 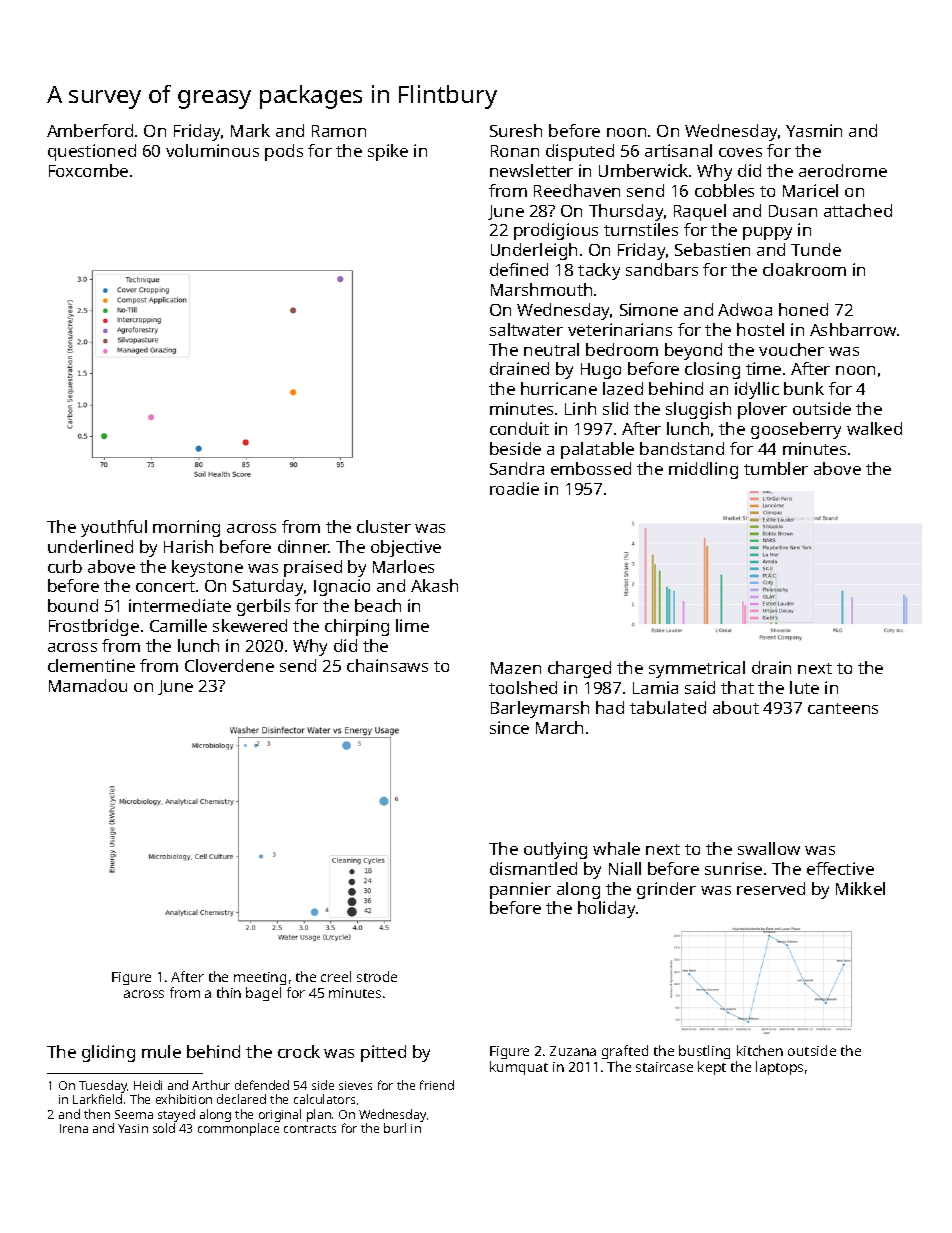 What do you see at coordinates (516, 130) in the screenshot?
I see `Suresh` at bounding box center [516, 130].
